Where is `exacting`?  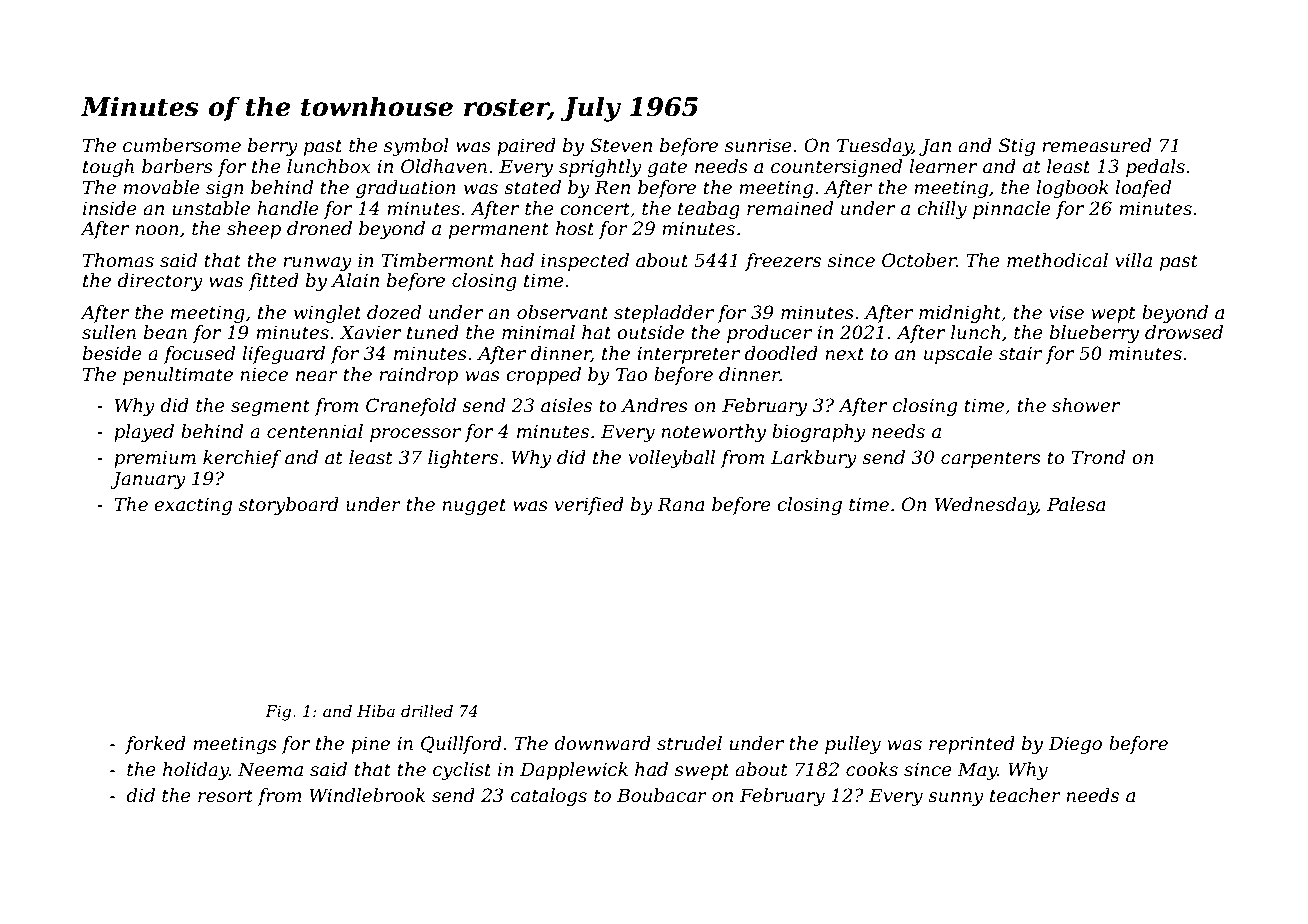 exacting is located at coordinates (193, 506).
